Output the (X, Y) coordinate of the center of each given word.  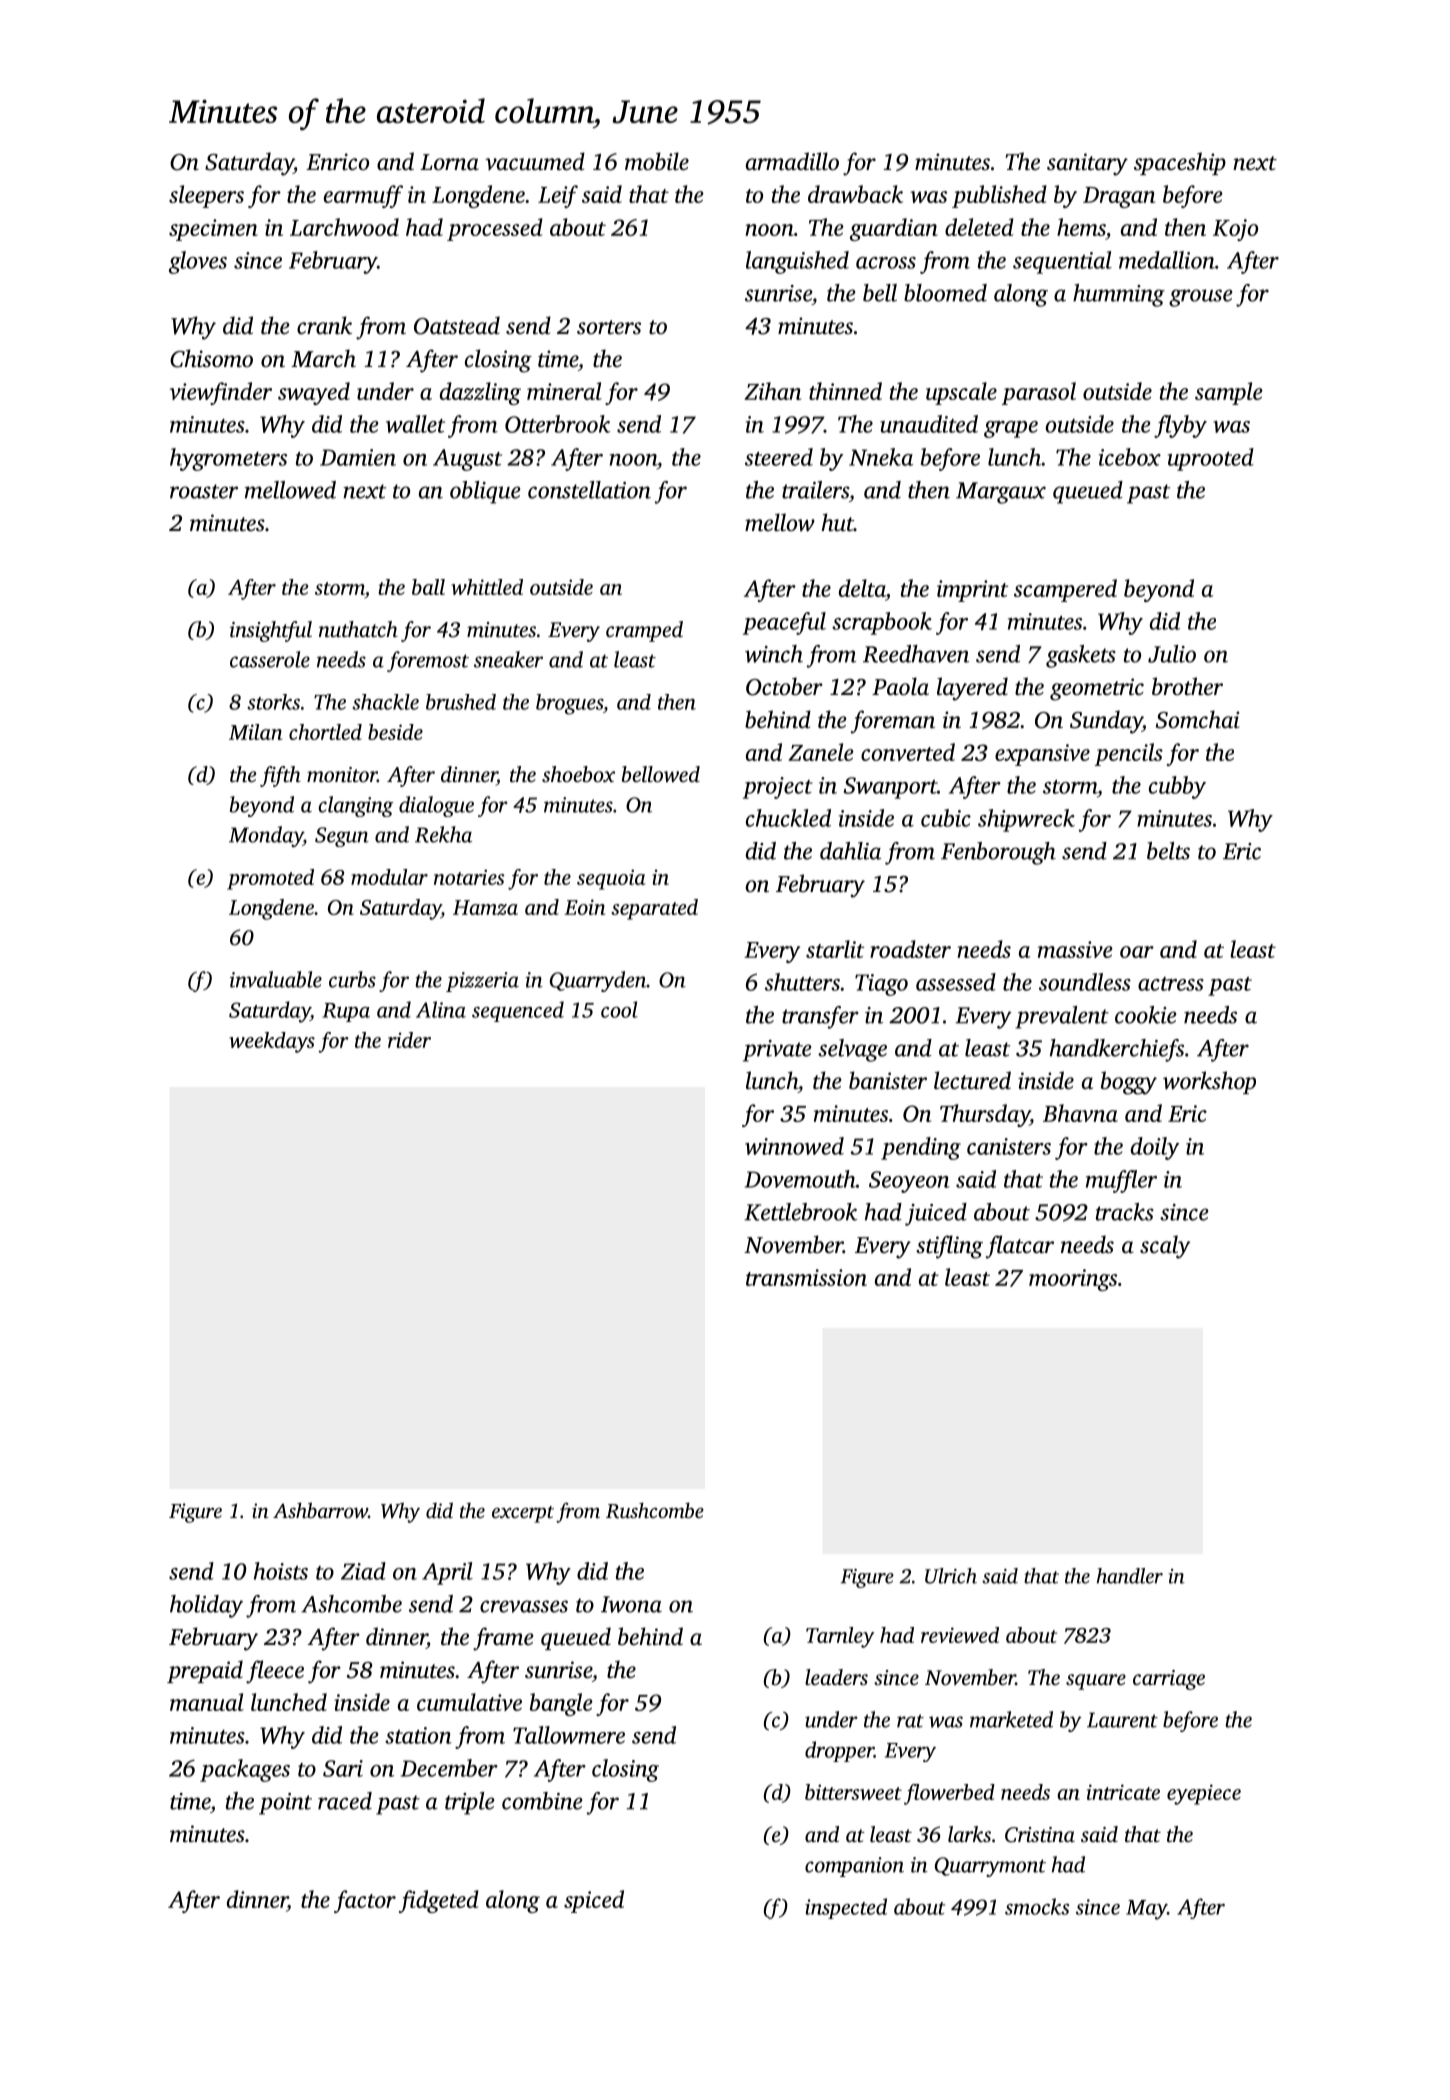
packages (245, 1770)
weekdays (272, 1042)
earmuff (363, 196)
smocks (1037, 1906)
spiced (594, 1901)
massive (1075, 949)
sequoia (611, 879)
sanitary (1087, 164)
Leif (558, 196)
